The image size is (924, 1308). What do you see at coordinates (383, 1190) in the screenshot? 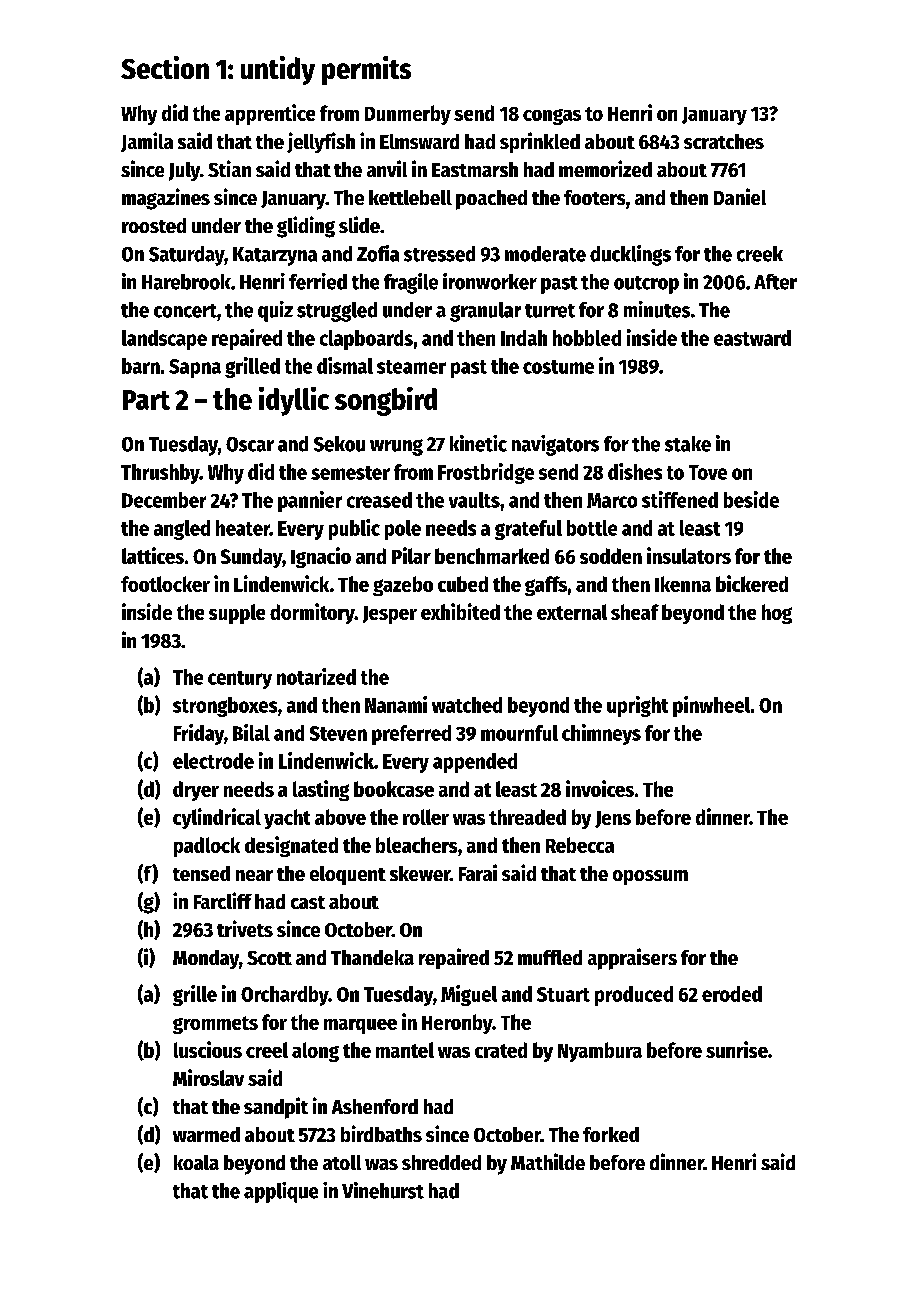
I see `Vinehurst` at bounding box center [383, 1190].
